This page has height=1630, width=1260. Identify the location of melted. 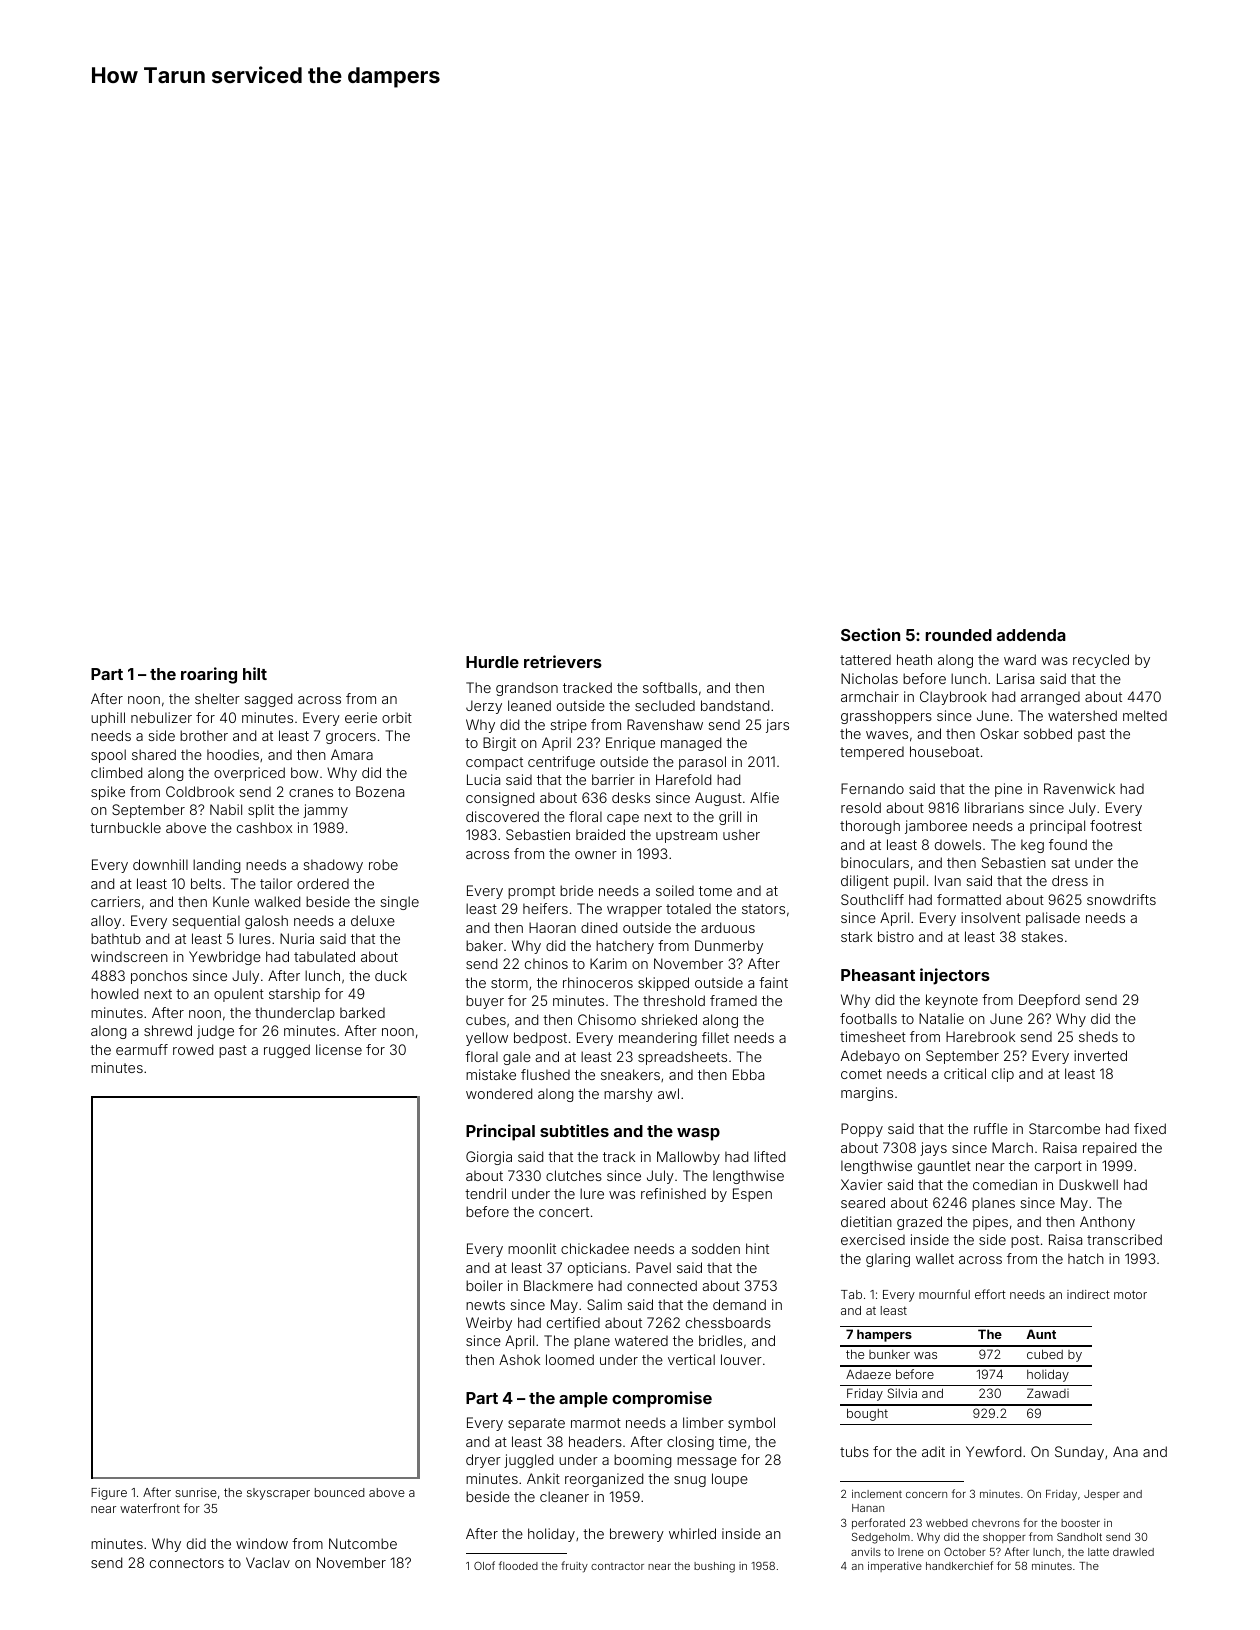
(1145, 715).
